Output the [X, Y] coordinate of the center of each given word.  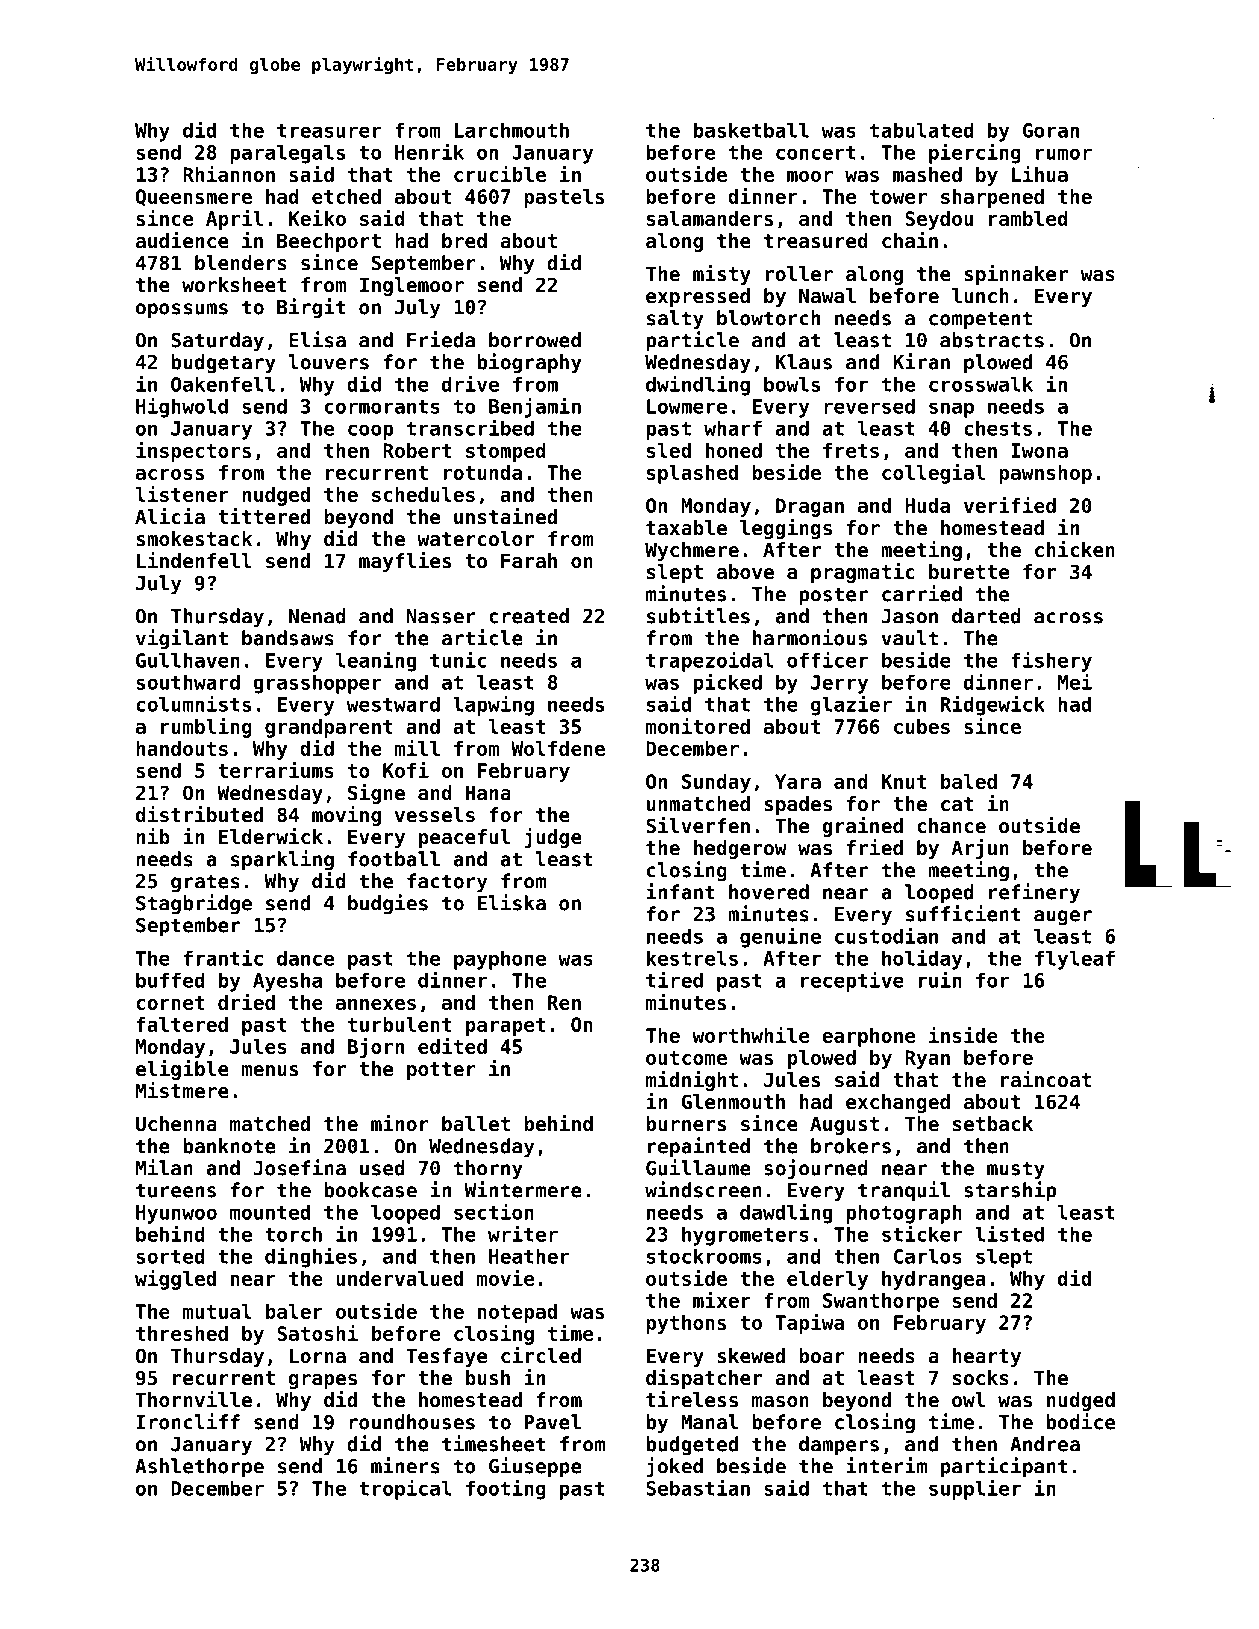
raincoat [1046, 1079]
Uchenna [176, 1124]
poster [833, 596]
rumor [1064, 154]
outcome [686, 1058]
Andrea [1045, 1444]
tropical [405, 1489]
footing [506, 1489]
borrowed [535, 340]
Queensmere [194, 197]
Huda [927, 505]
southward [188, 682]
